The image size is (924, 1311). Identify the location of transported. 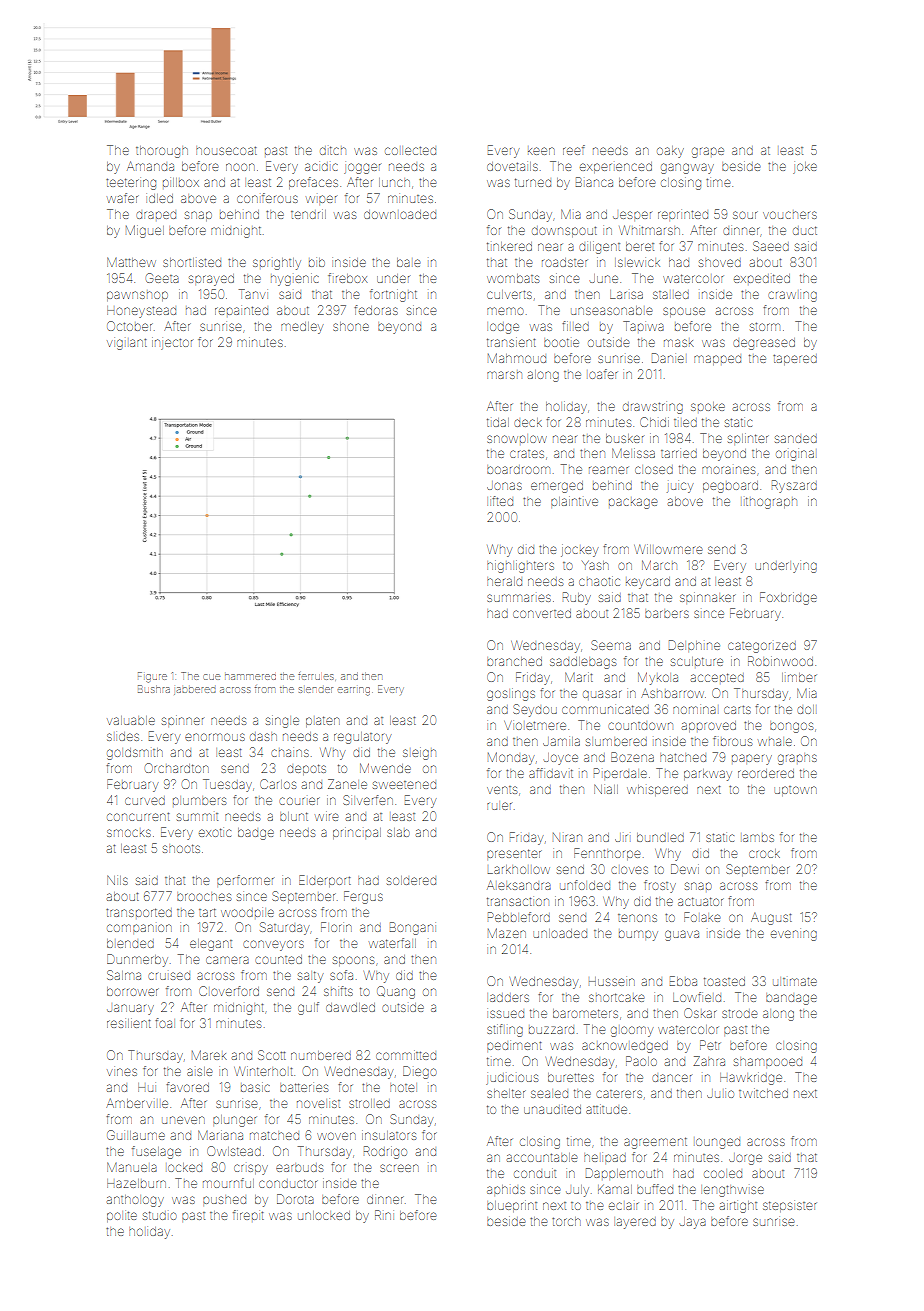
(139, 912).
